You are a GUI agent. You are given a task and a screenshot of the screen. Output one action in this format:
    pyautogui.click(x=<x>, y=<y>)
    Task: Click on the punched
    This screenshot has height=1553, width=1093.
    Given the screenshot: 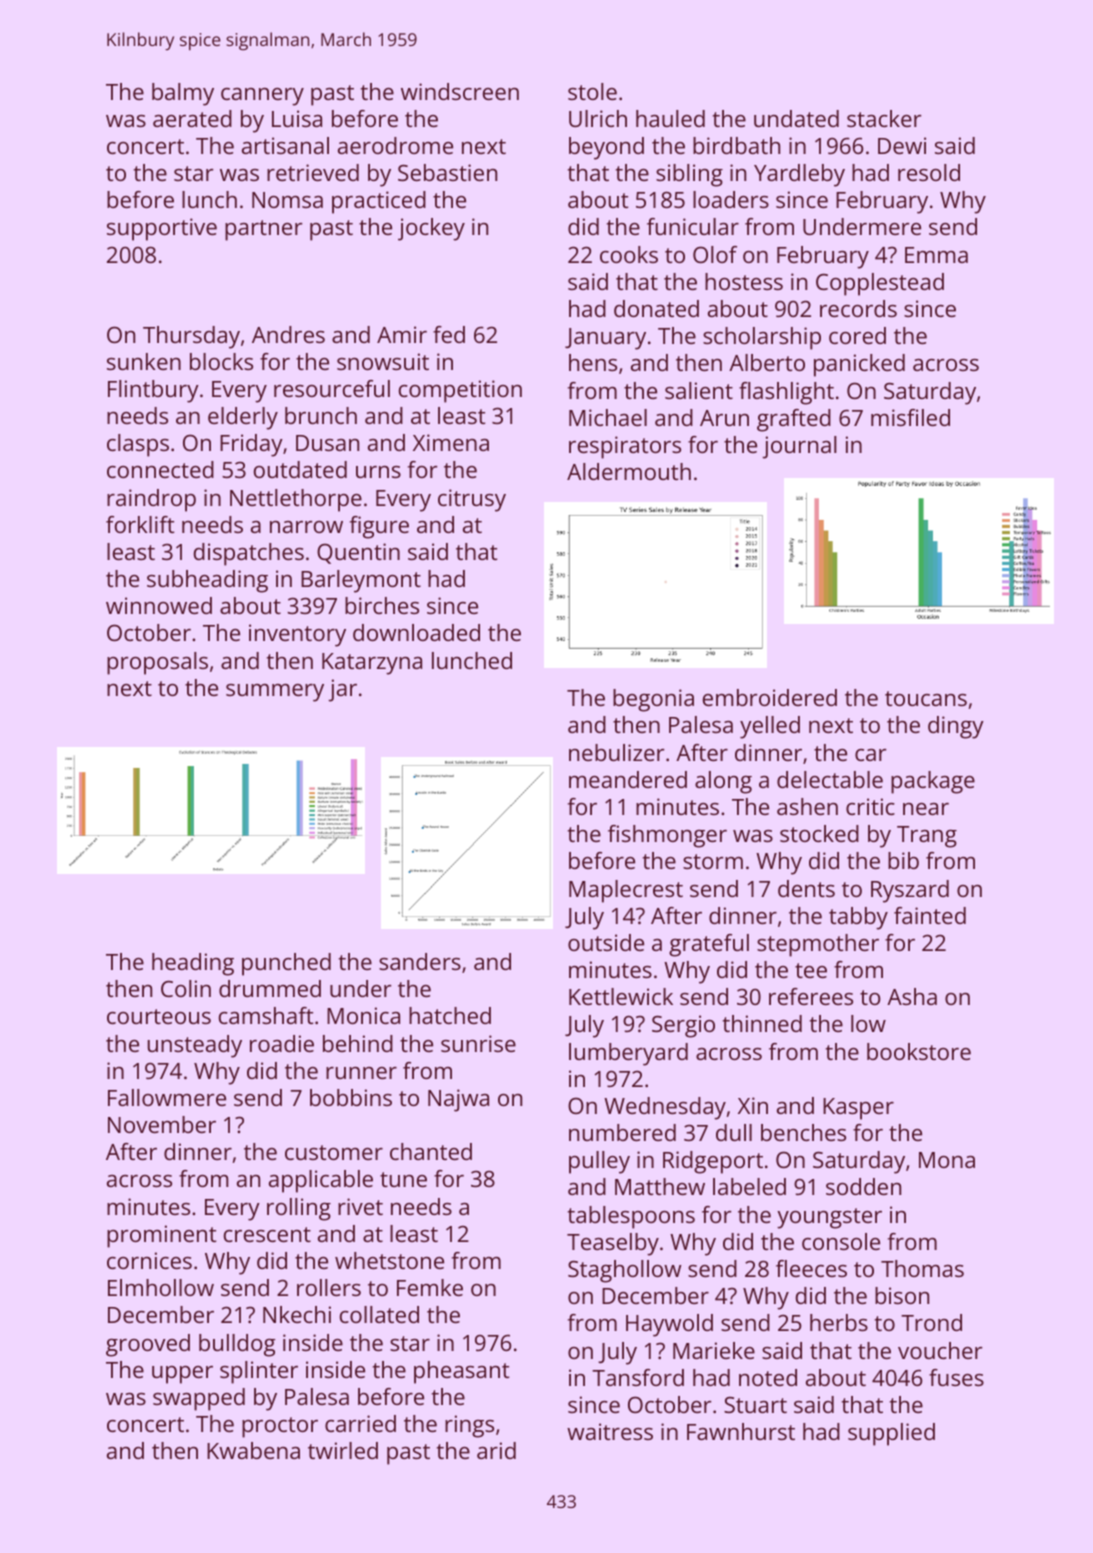 What is the action you would take?
    pyautogui.click(x=286, y=964)
